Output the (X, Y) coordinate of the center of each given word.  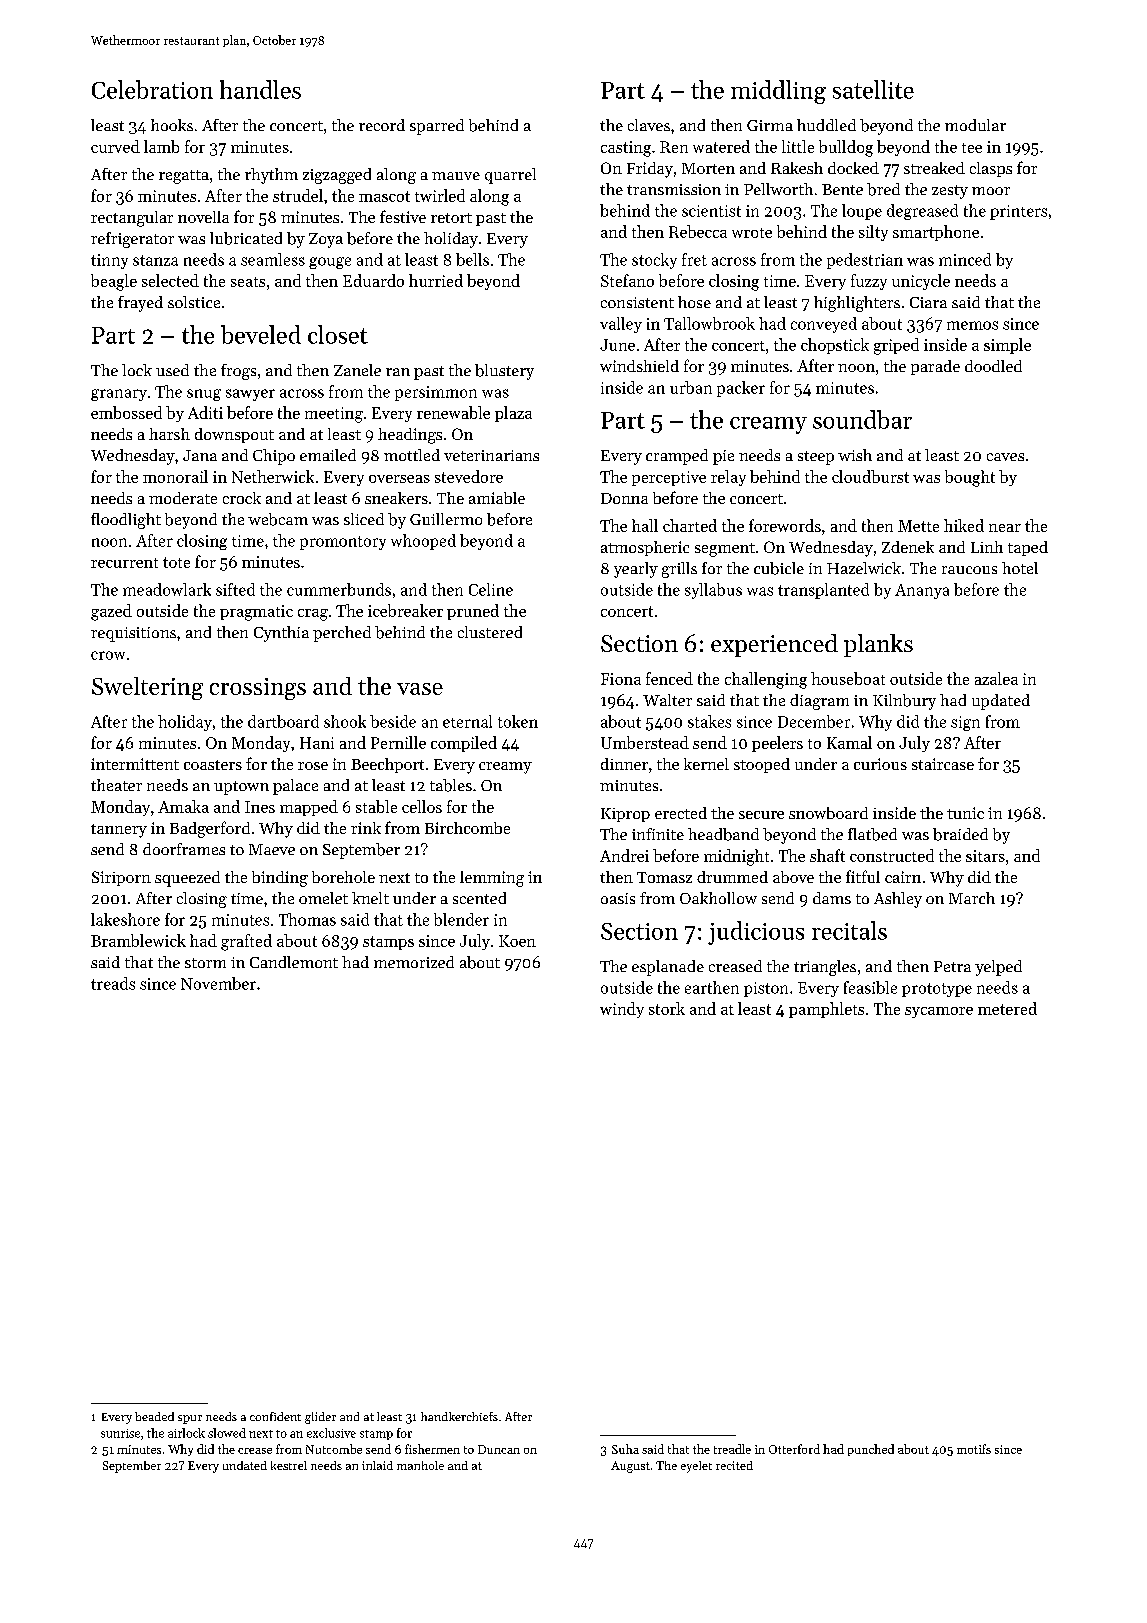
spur (190, 1419)
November (218, 983)
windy (622, 1010)
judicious (756, 933)
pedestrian (865, 261)
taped (1028, 548)
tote (176, 562)
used (172, 370)
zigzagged (337, 176)
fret (694, 259)
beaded (154, 1416)
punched (871, 1450)
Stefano (627, 280)
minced (965, 259)
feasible (870, 987)
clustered (490, 632)
